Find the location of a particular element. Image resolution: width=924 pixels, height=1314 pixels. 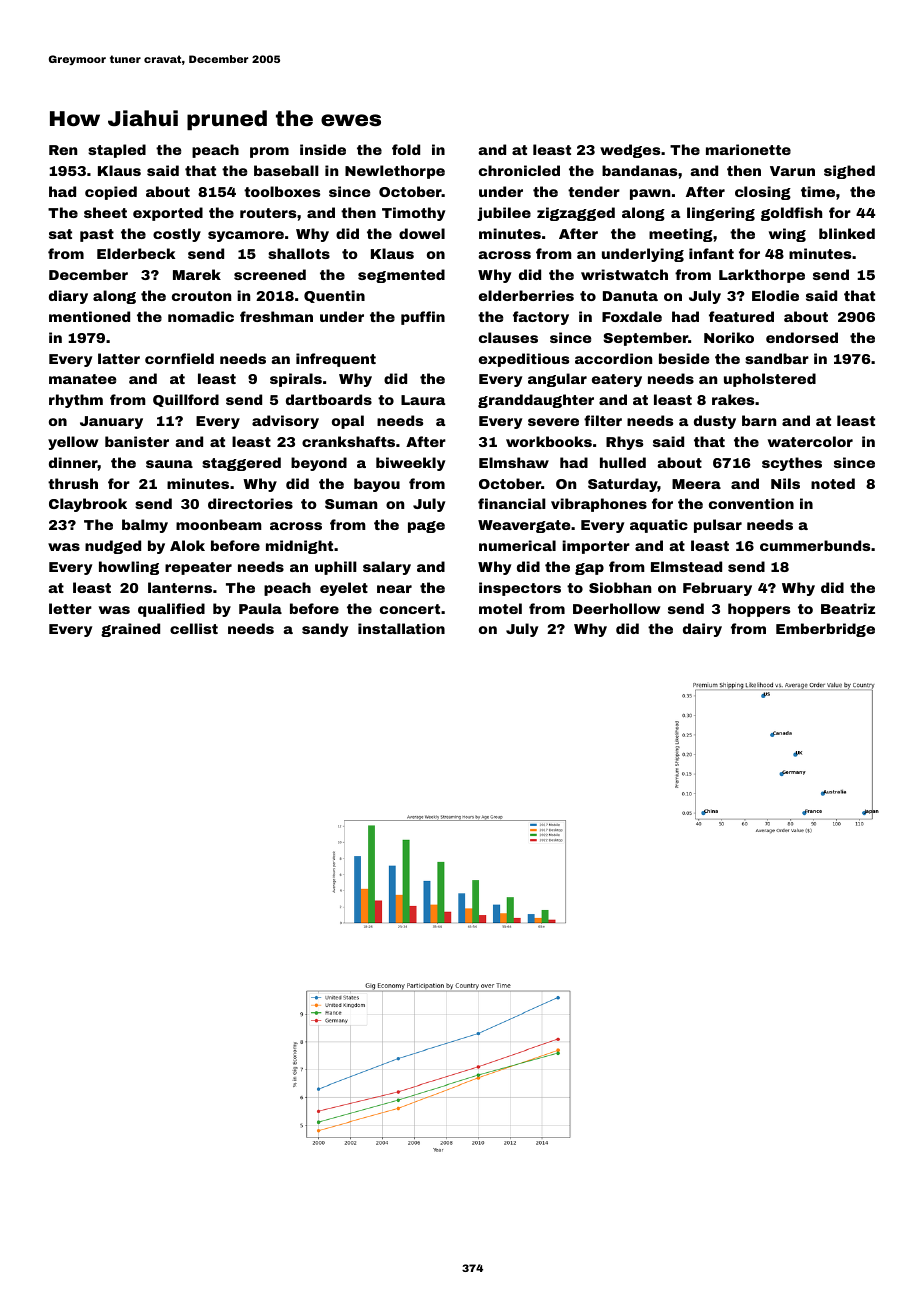

tender is located at coordinates (594, 191).
